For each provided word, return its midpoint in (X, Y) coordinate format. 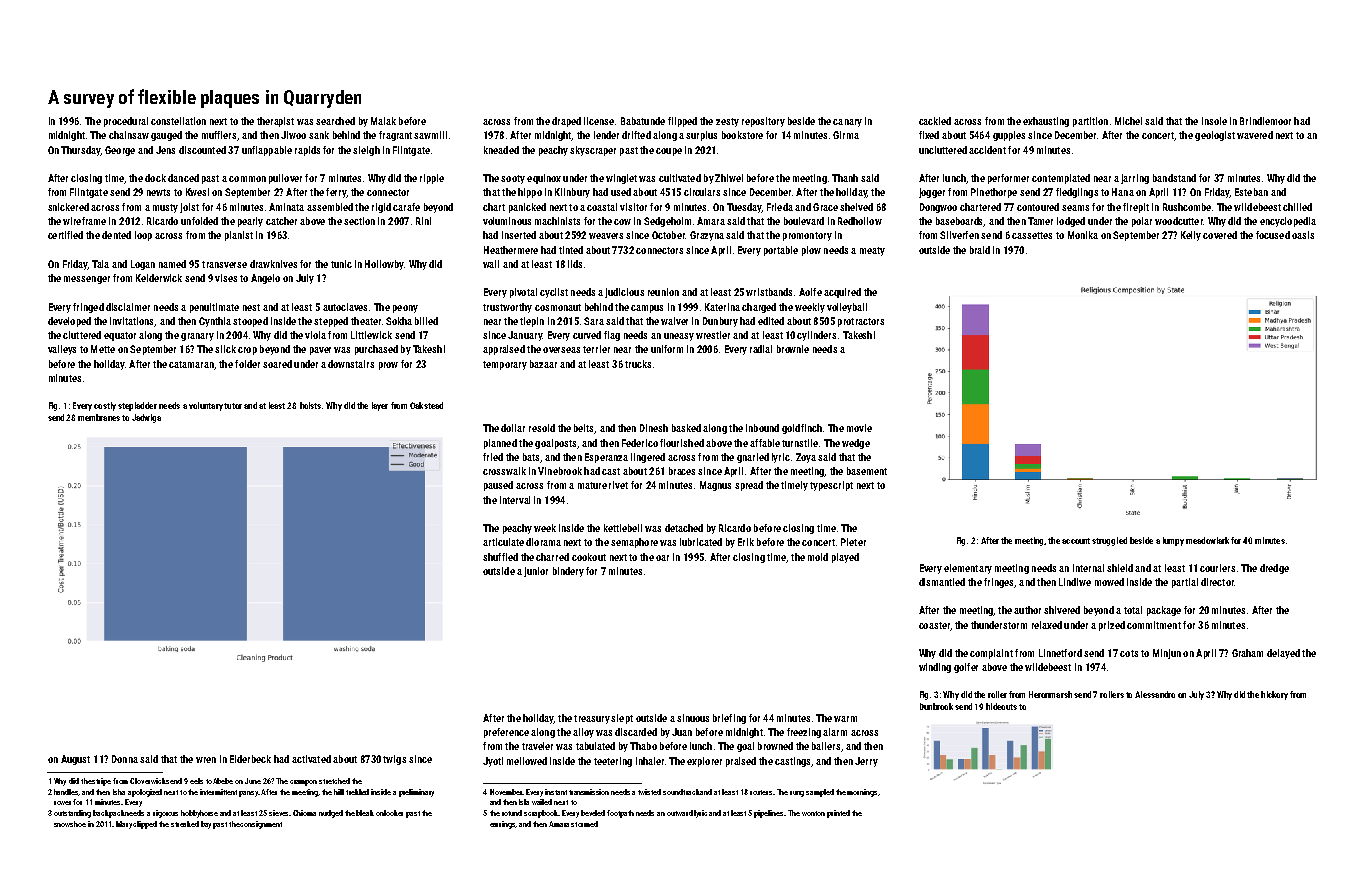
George (120, 151)
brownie (793, 349)
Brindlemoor (1265, 121)
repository (763, 122)
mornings (862, 793)
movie (859, 428)
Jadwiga (146, 418)
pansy (249, 794)
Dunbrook (936, 706)
